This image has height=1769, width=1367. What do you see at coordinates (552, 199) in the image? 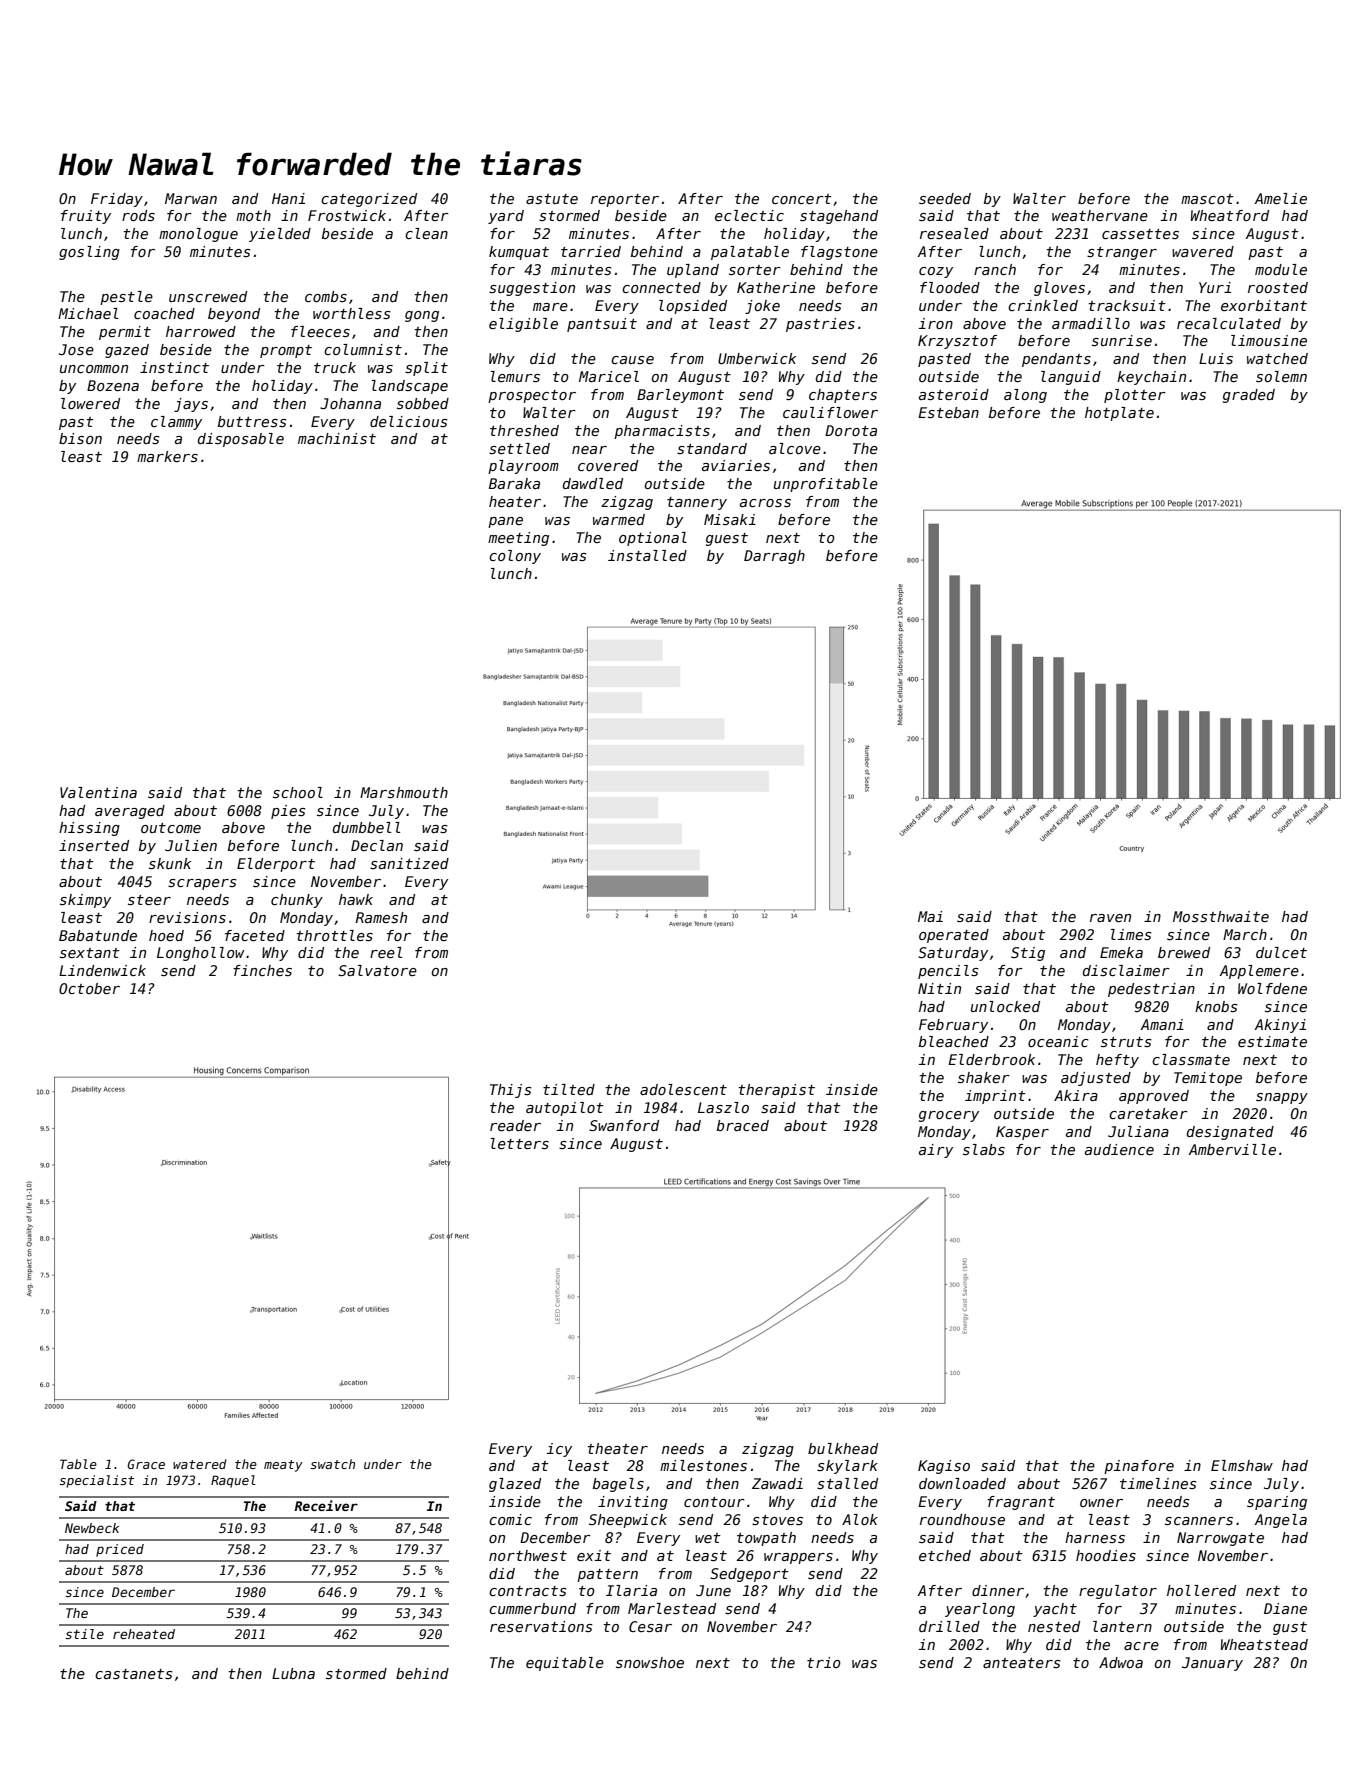
I see `astute` at bounding box center [552, 199].
